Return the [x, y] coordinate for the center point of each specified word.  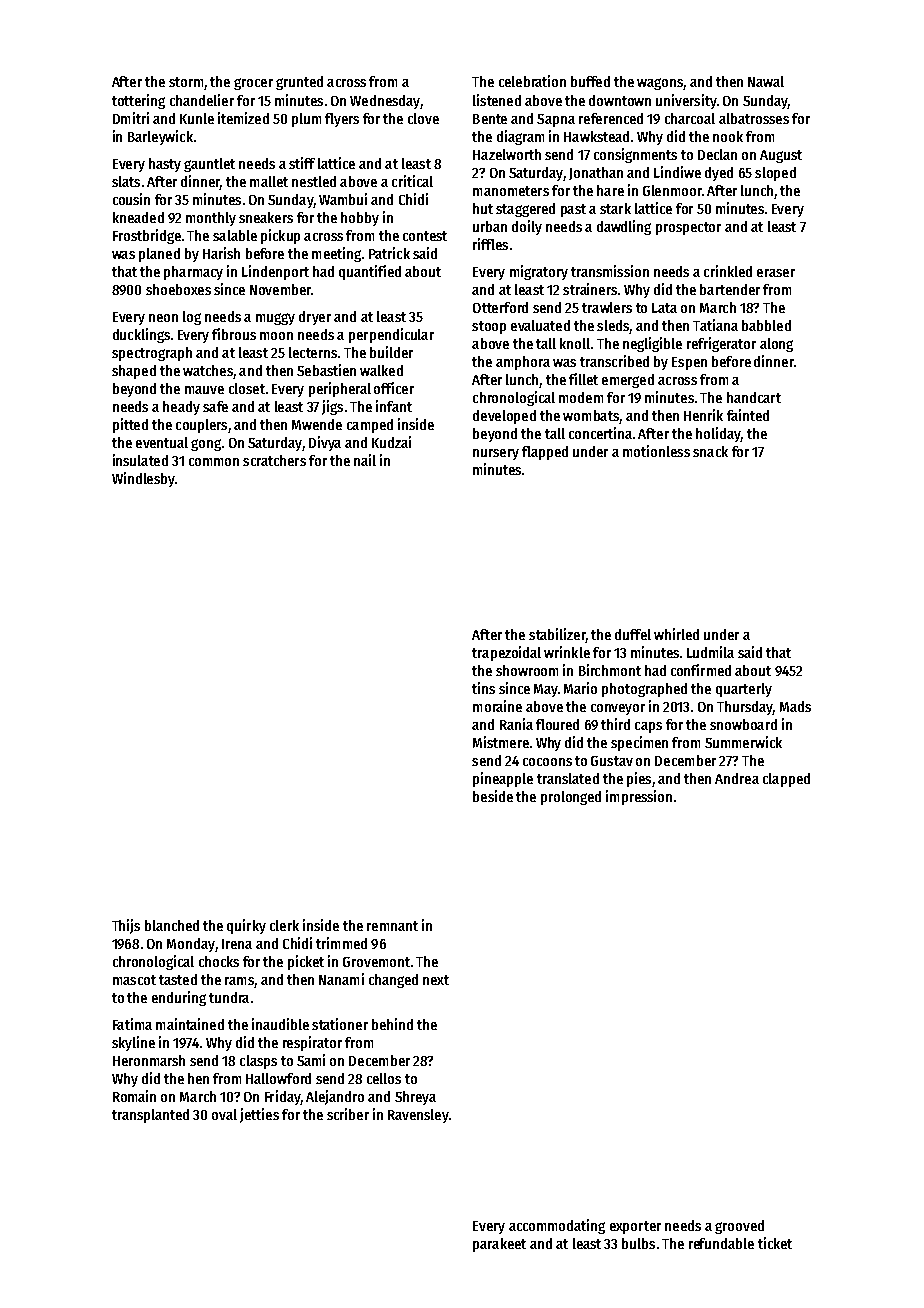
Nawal [766, 81]
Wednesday [385, 102]
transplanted [150, 1116]
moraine [497, 706]
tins [483, 688]
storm [186, 82]
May [546, 690]
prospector [688, 228]
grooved [739, 1227]
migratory [539, 272]
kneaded [138, 217]
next [436, 980]
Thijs [126, 926]
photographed [644, 690]
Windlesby [143, 479]
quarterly [744, 690]
